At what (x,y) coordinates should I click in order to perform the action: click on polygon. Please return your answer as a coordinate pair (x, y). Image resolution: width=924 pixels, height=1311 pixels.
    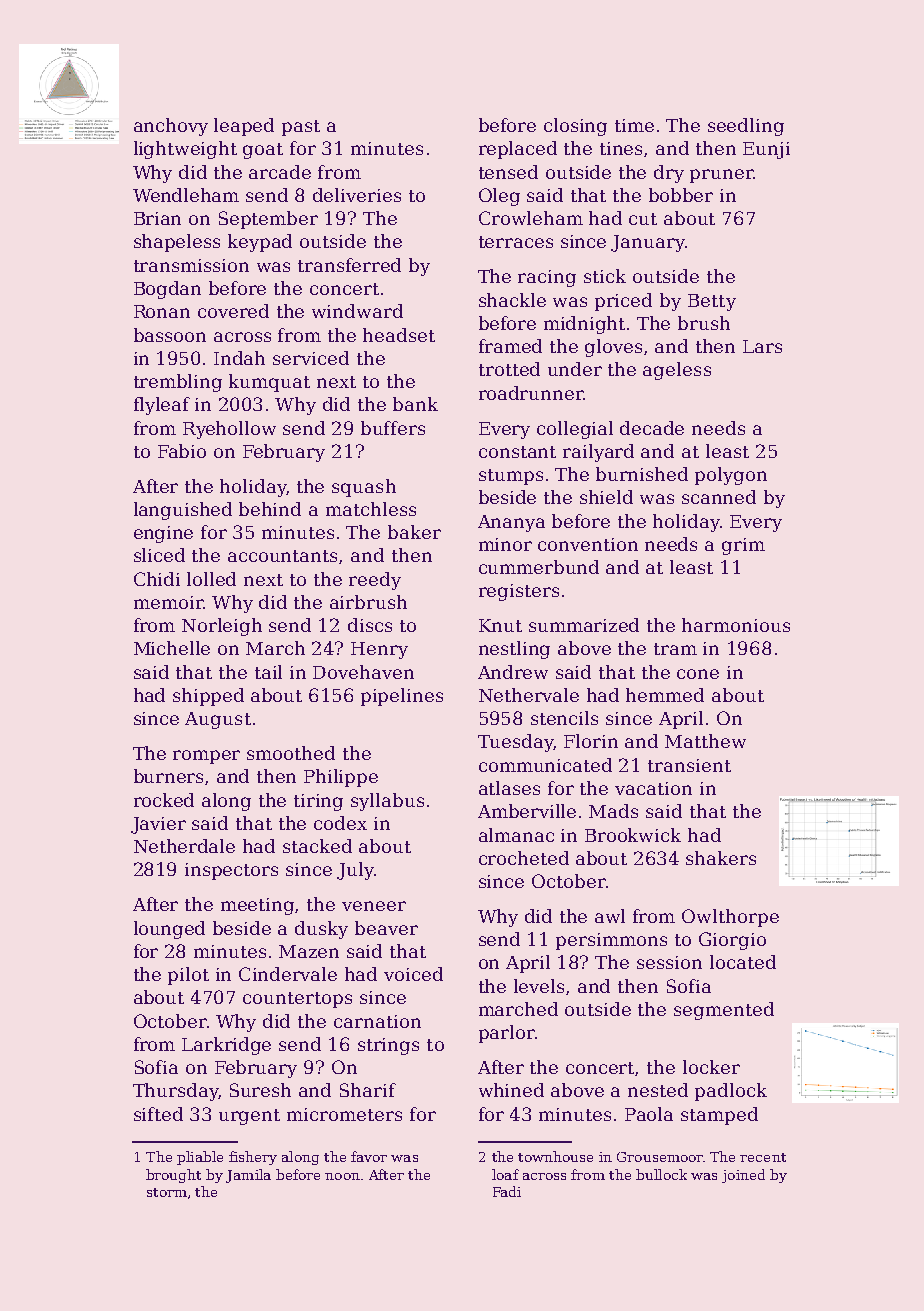
    Looking at the image, I should click on (731, 476).
